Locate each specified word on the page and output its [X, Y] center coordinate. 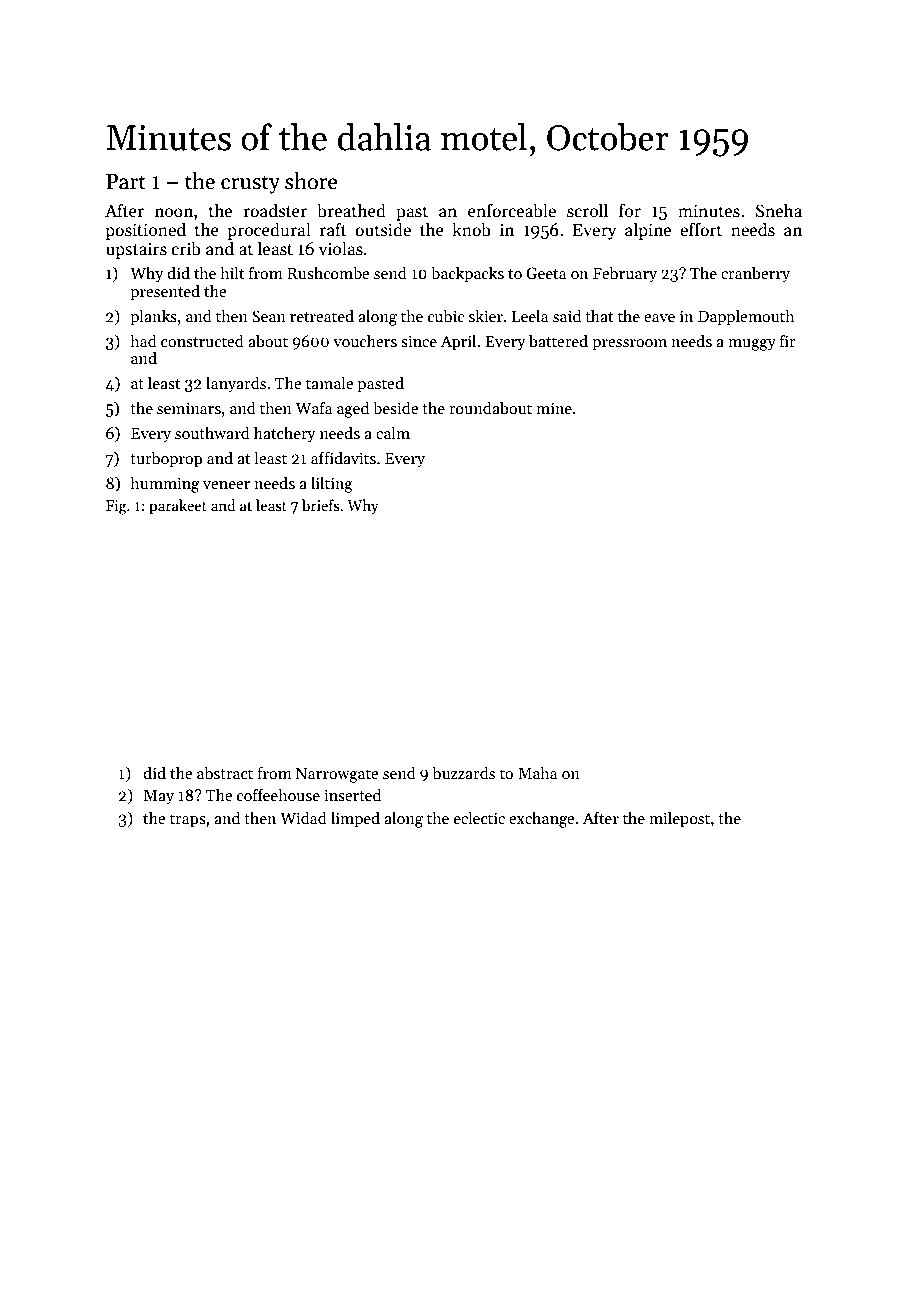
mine [554, 408]
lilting [332, 484]
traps [188, 821]
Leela [530, 315]
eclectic [479, 817]
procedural [269, 231]
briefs [321, 505]
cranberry [755, 274]
